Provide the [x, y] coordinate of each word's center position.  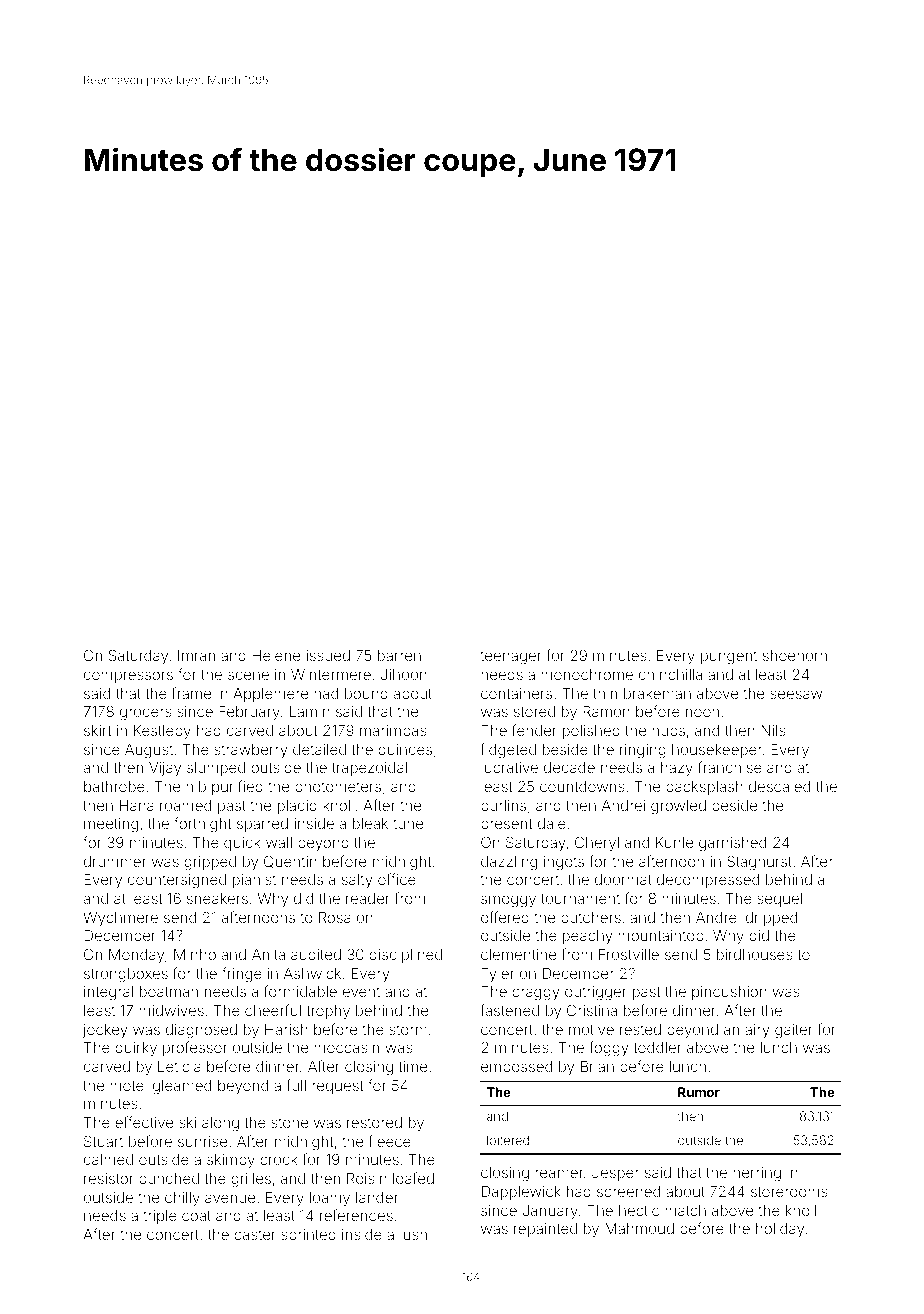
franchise [730, 767]
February [249, 713]
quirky [136, 1049]
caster [255, 1235]
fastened [510, 1010]
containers [516, 693]
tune [408, 824]
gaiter [794, 1031]
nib [196, 786]
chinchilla [670, 674]
